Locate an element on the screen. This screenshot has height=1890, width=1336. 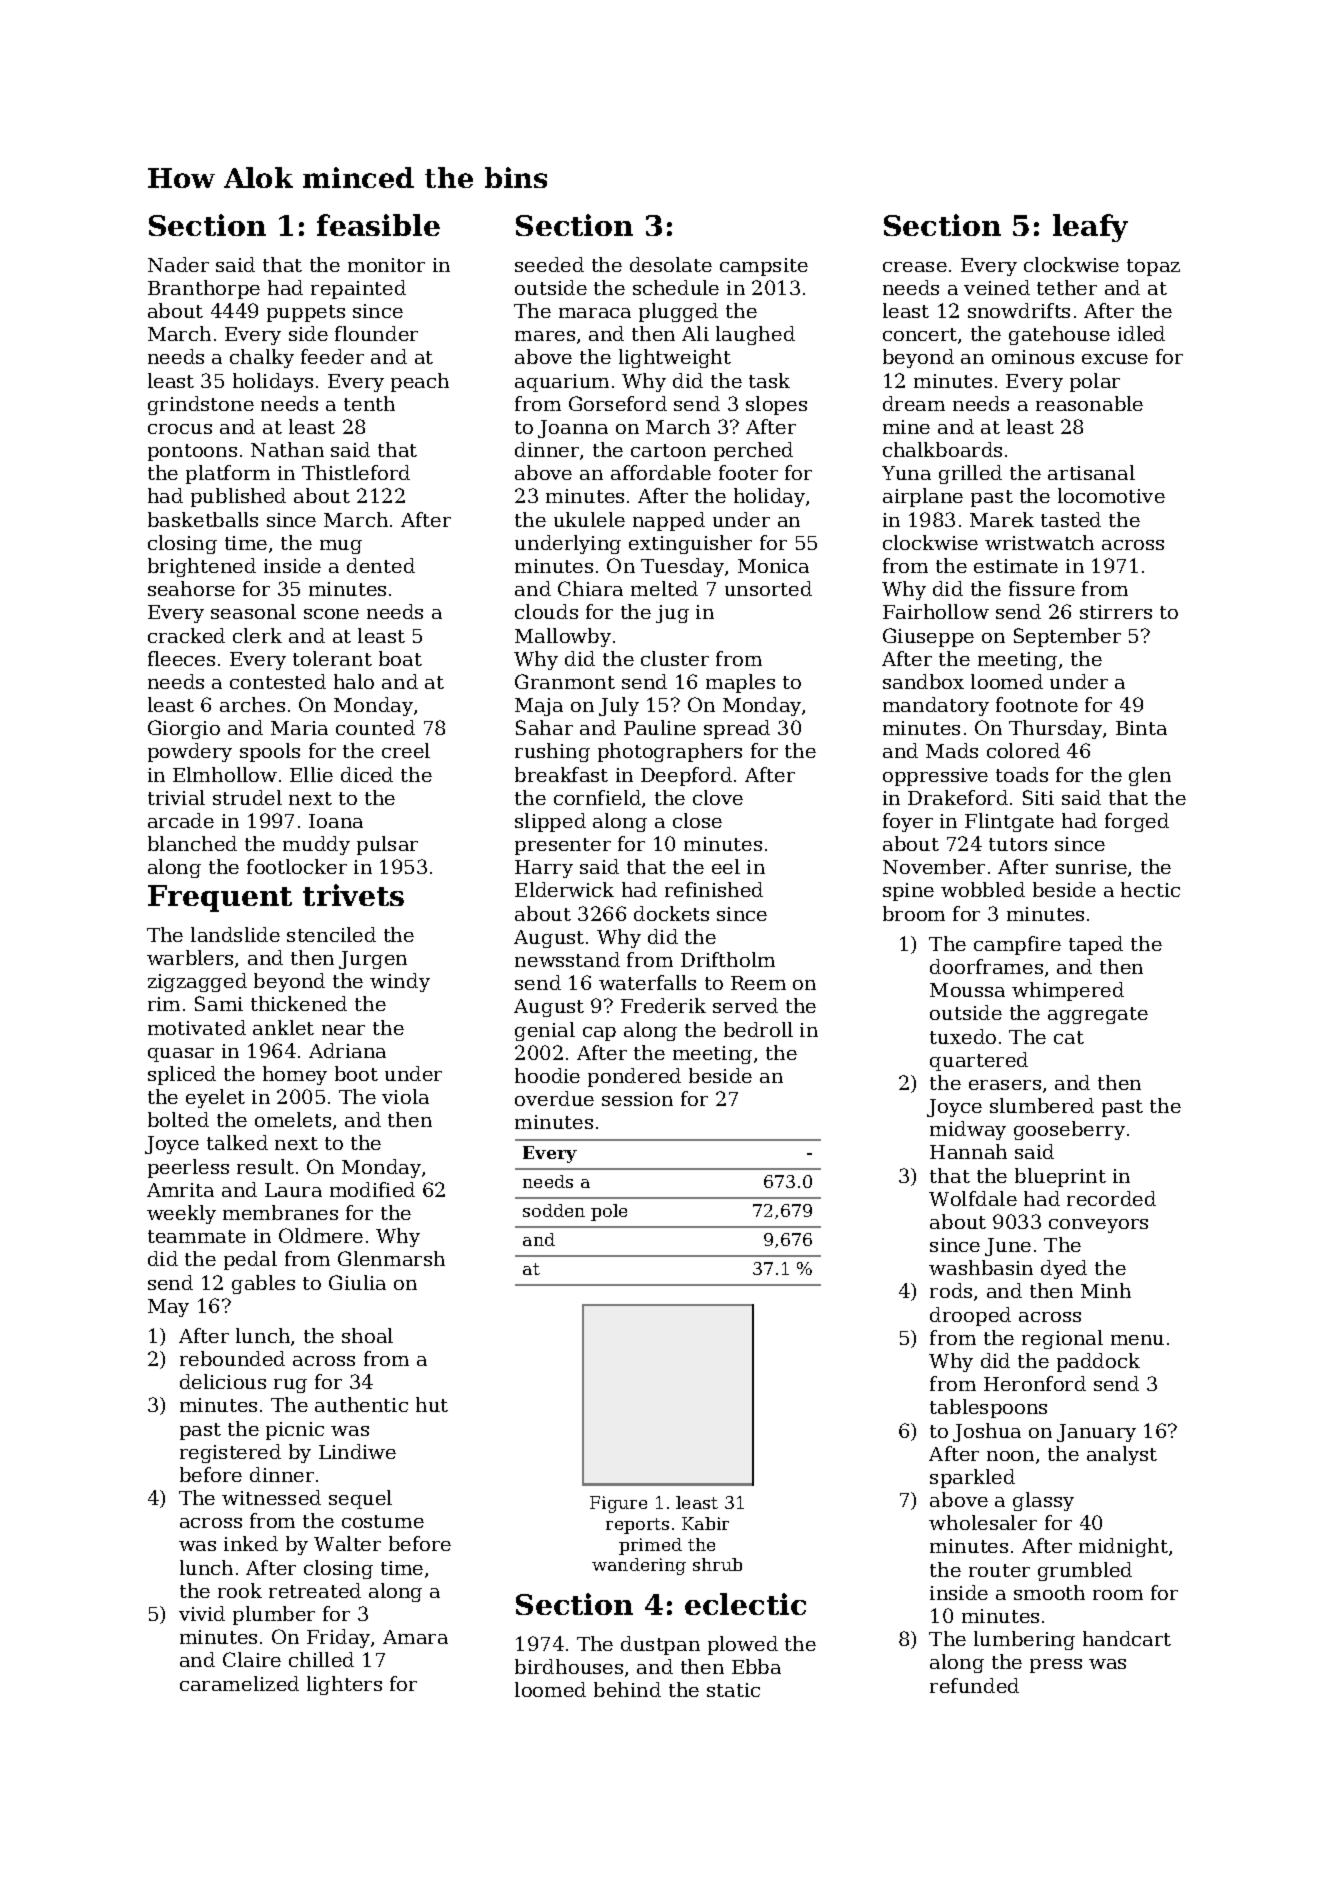
registered is located at coordinates (230, 1453).
